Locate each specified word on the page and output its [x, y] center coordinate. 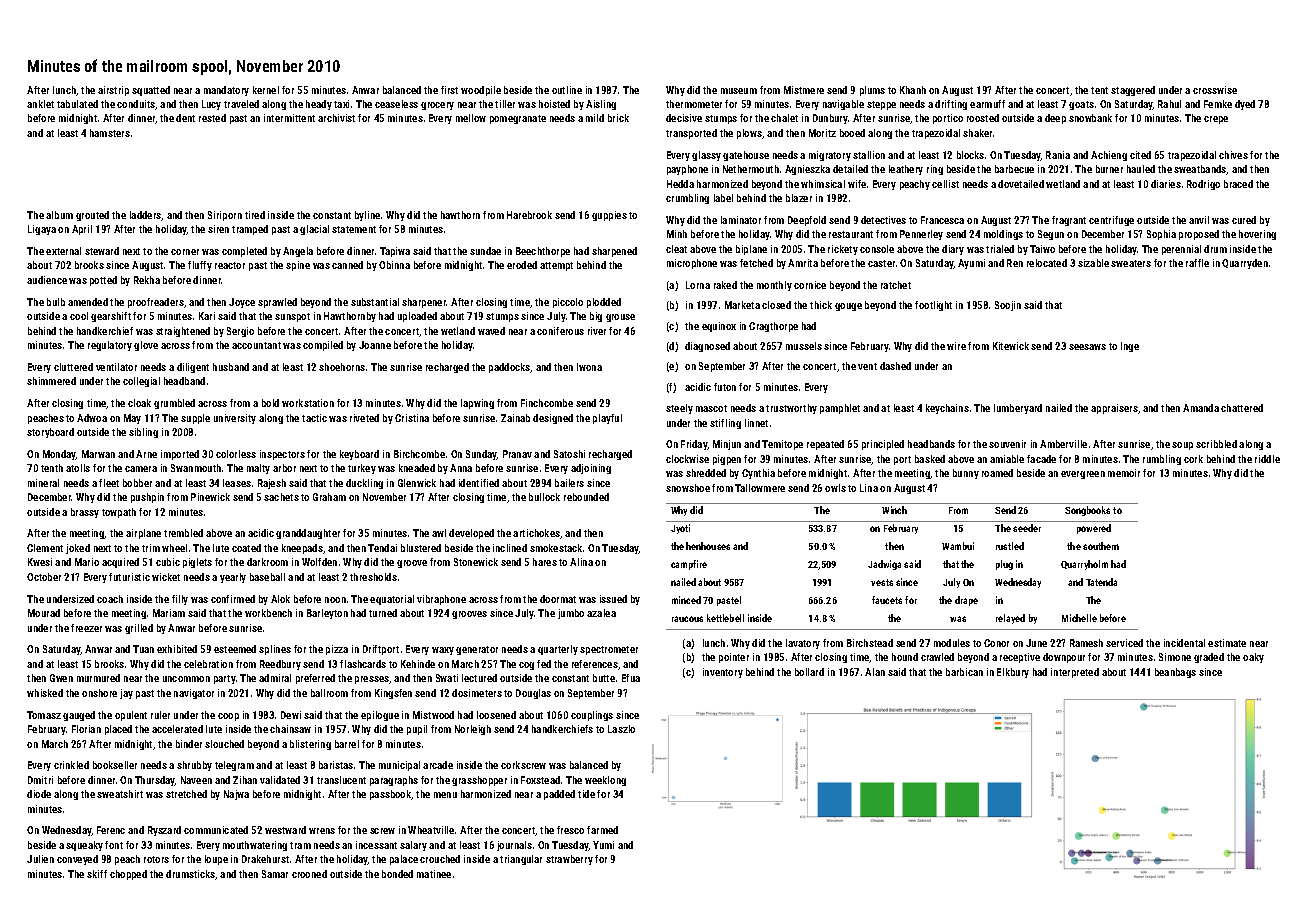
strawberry [569, 860]
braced [1238, 184]
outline [567, 90]
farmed [602, 830]
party [225, 679]
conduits [136, 105]
